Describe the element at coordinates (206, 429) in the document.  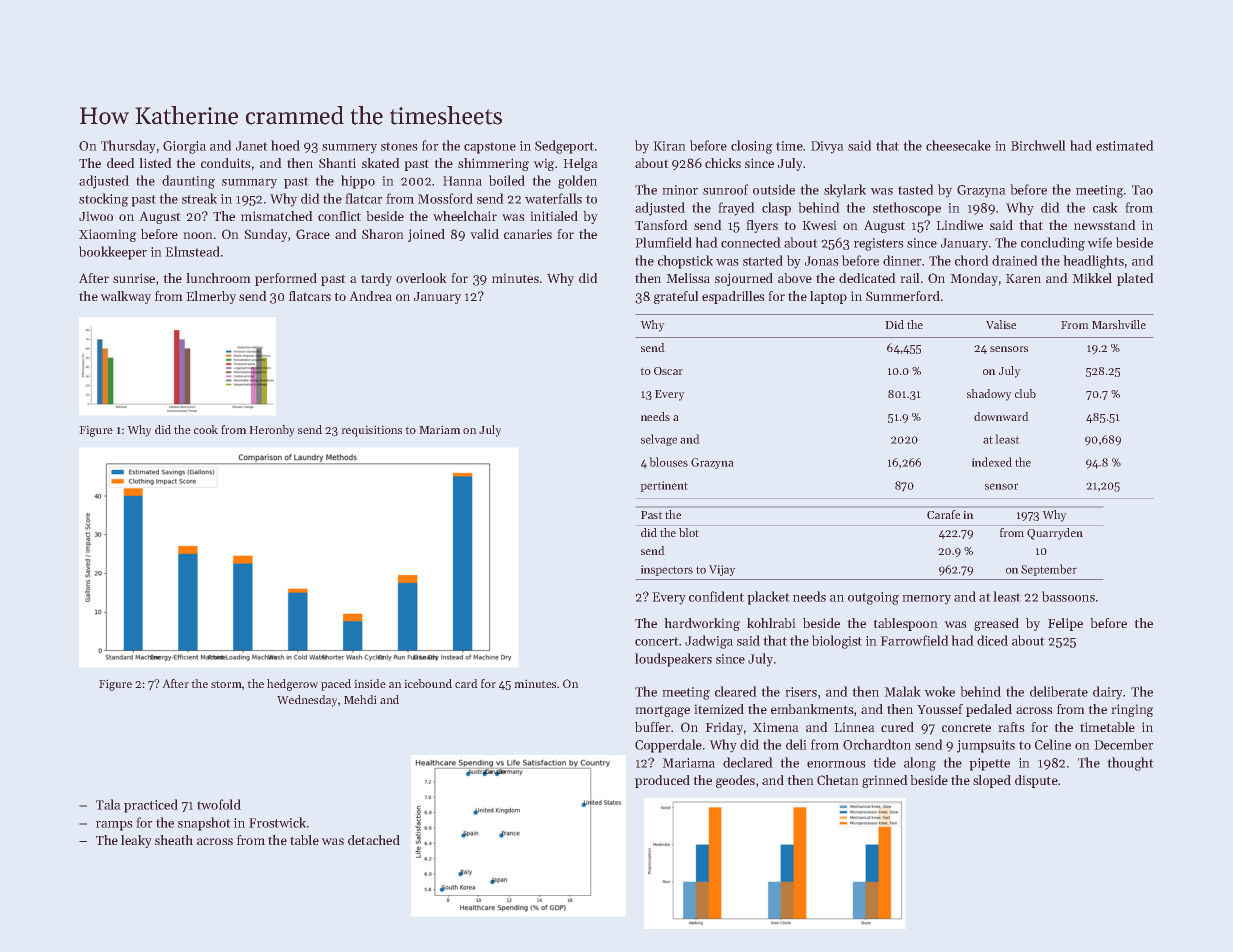
I see `cook` at that location.
